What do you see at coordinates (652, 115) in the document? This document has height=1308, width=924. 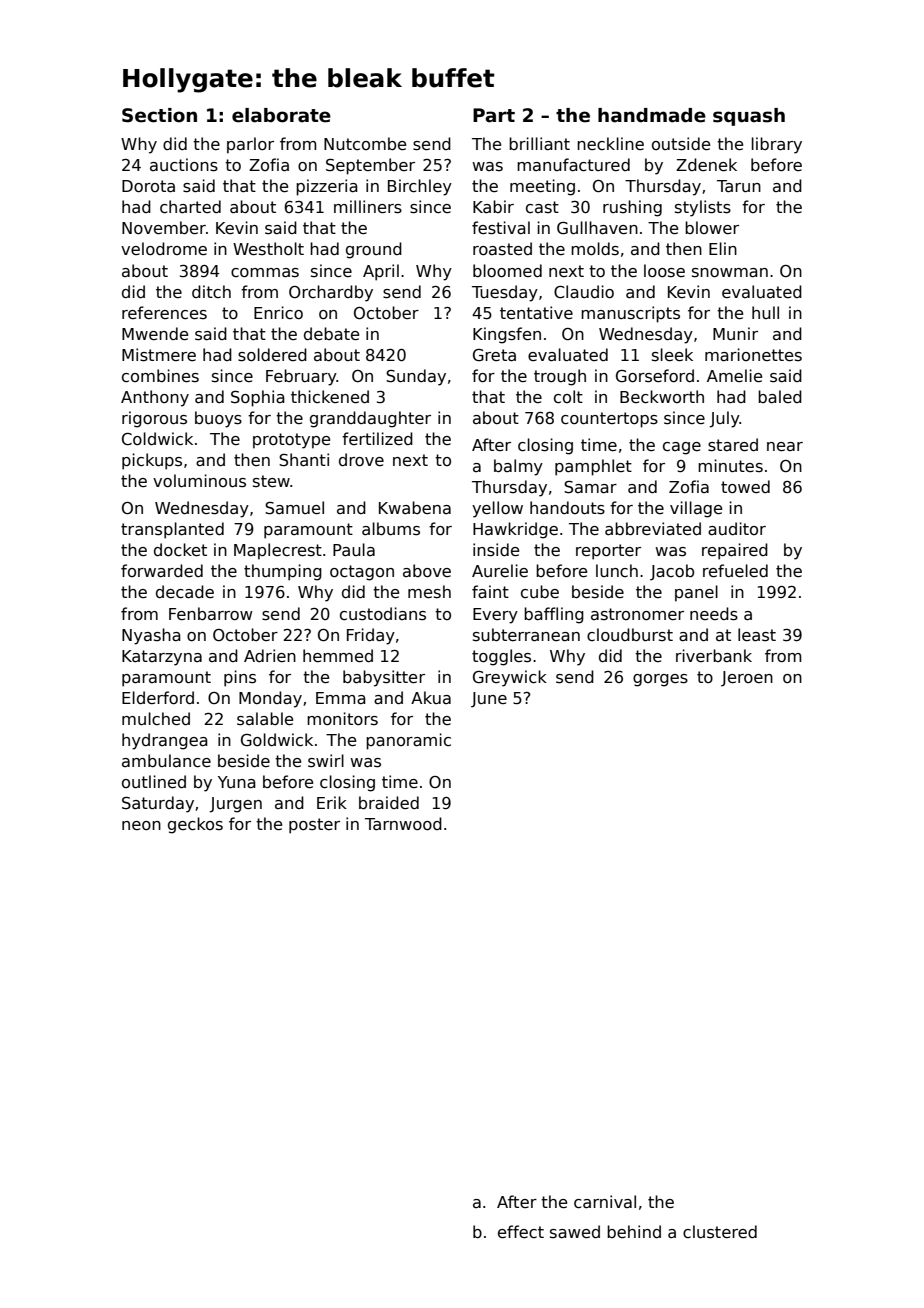 I see `handmade` at bounding box center [652, 115].
